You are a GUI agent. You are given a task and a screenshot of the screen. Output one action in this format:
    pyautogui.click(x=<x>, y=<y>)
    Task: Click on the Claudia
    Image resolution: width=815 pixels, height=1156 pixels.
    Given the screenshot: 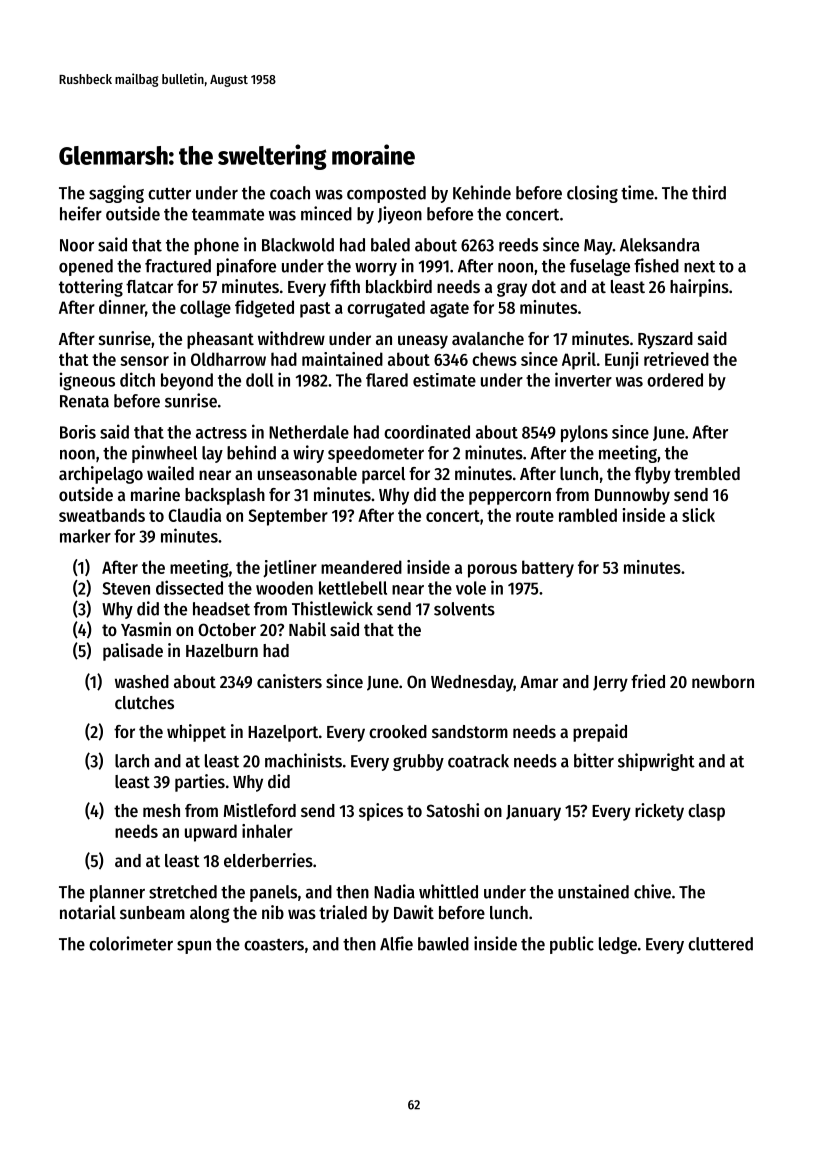 What is the action you would take?
    pyautogui.click(x=194, y=515)
